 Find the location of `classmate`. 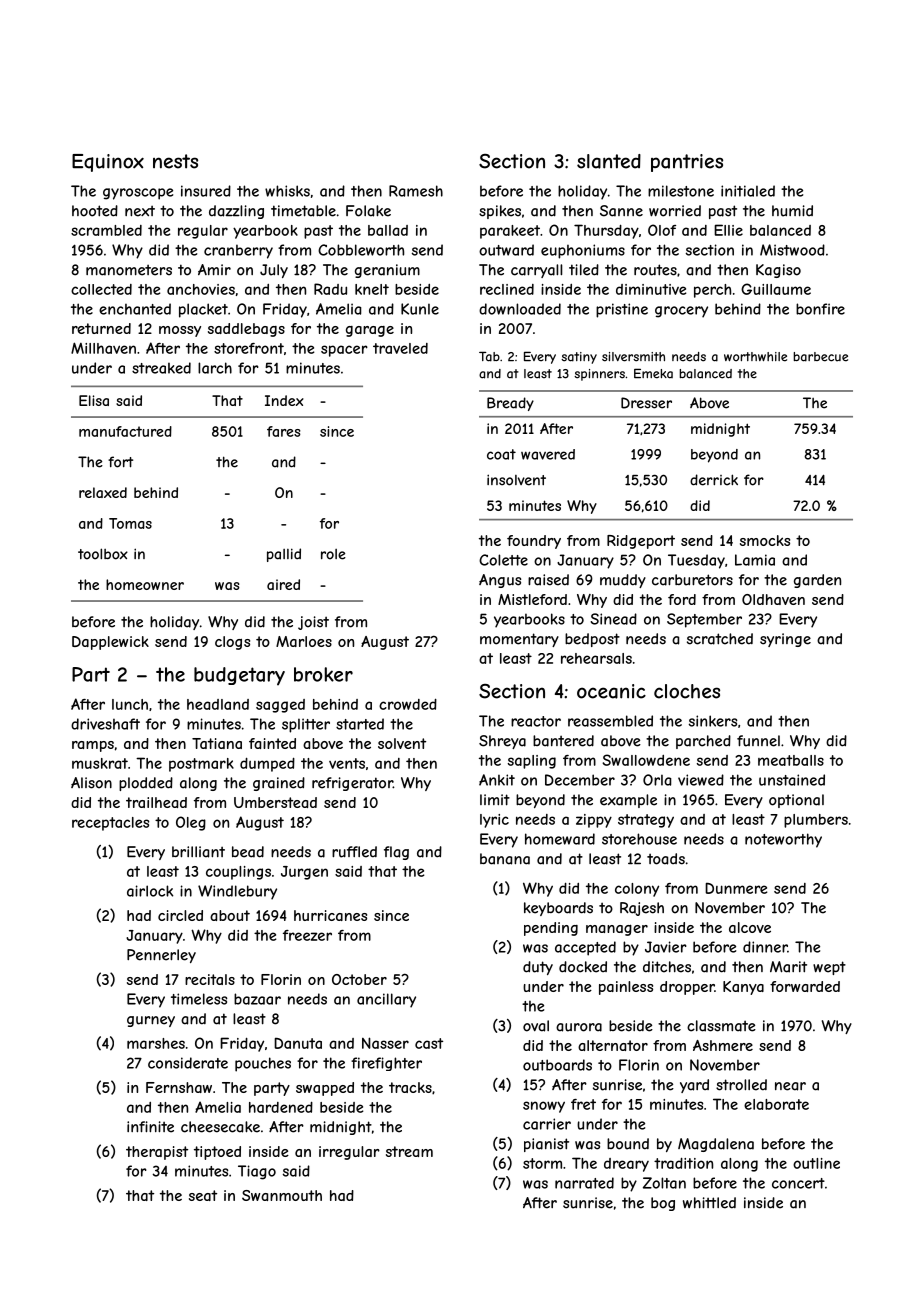

classmate is located at coordinates (721, 1026).
